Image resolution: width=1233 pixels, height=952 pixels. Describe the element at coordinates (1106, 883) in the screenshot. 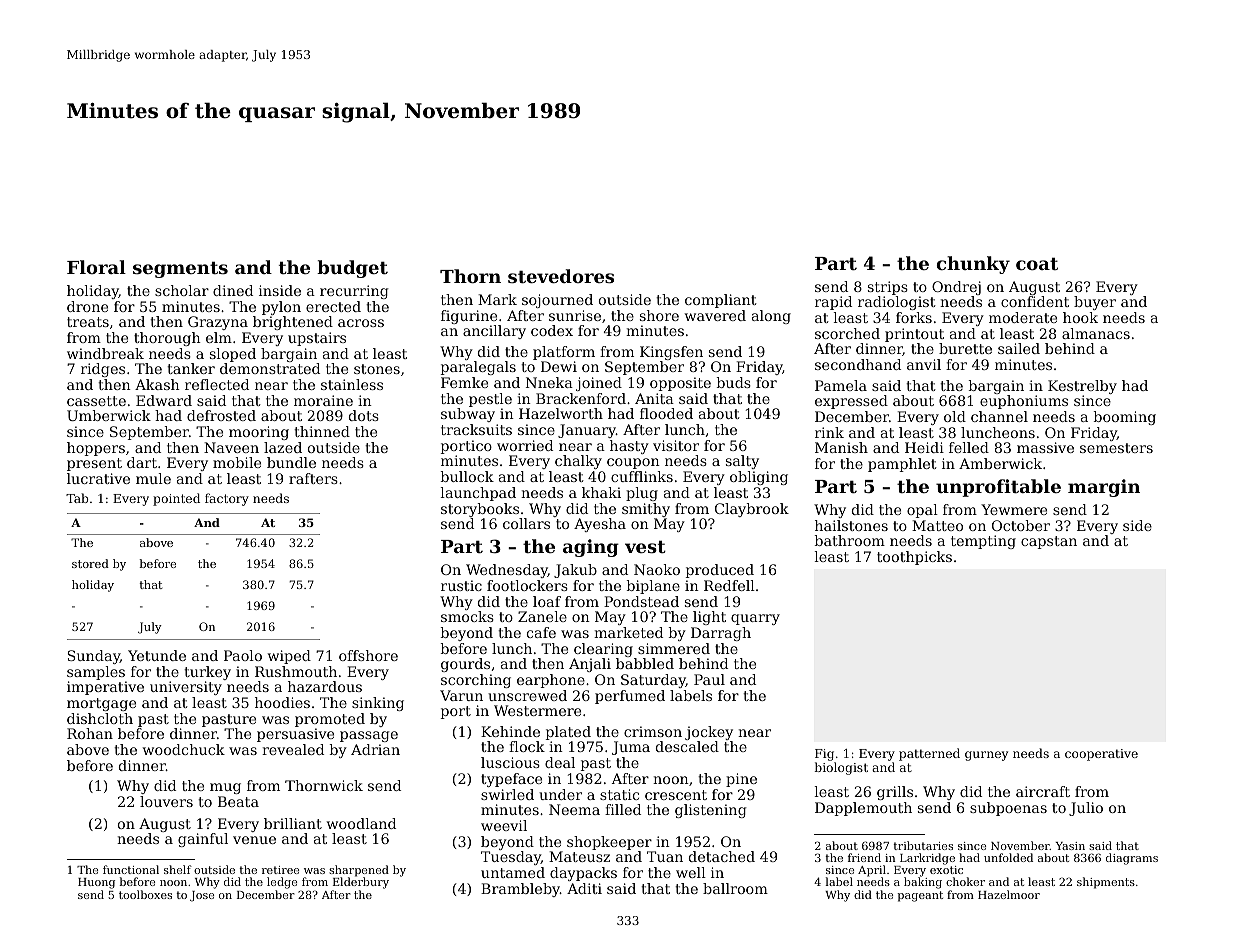

I see `shipments` at that location.
